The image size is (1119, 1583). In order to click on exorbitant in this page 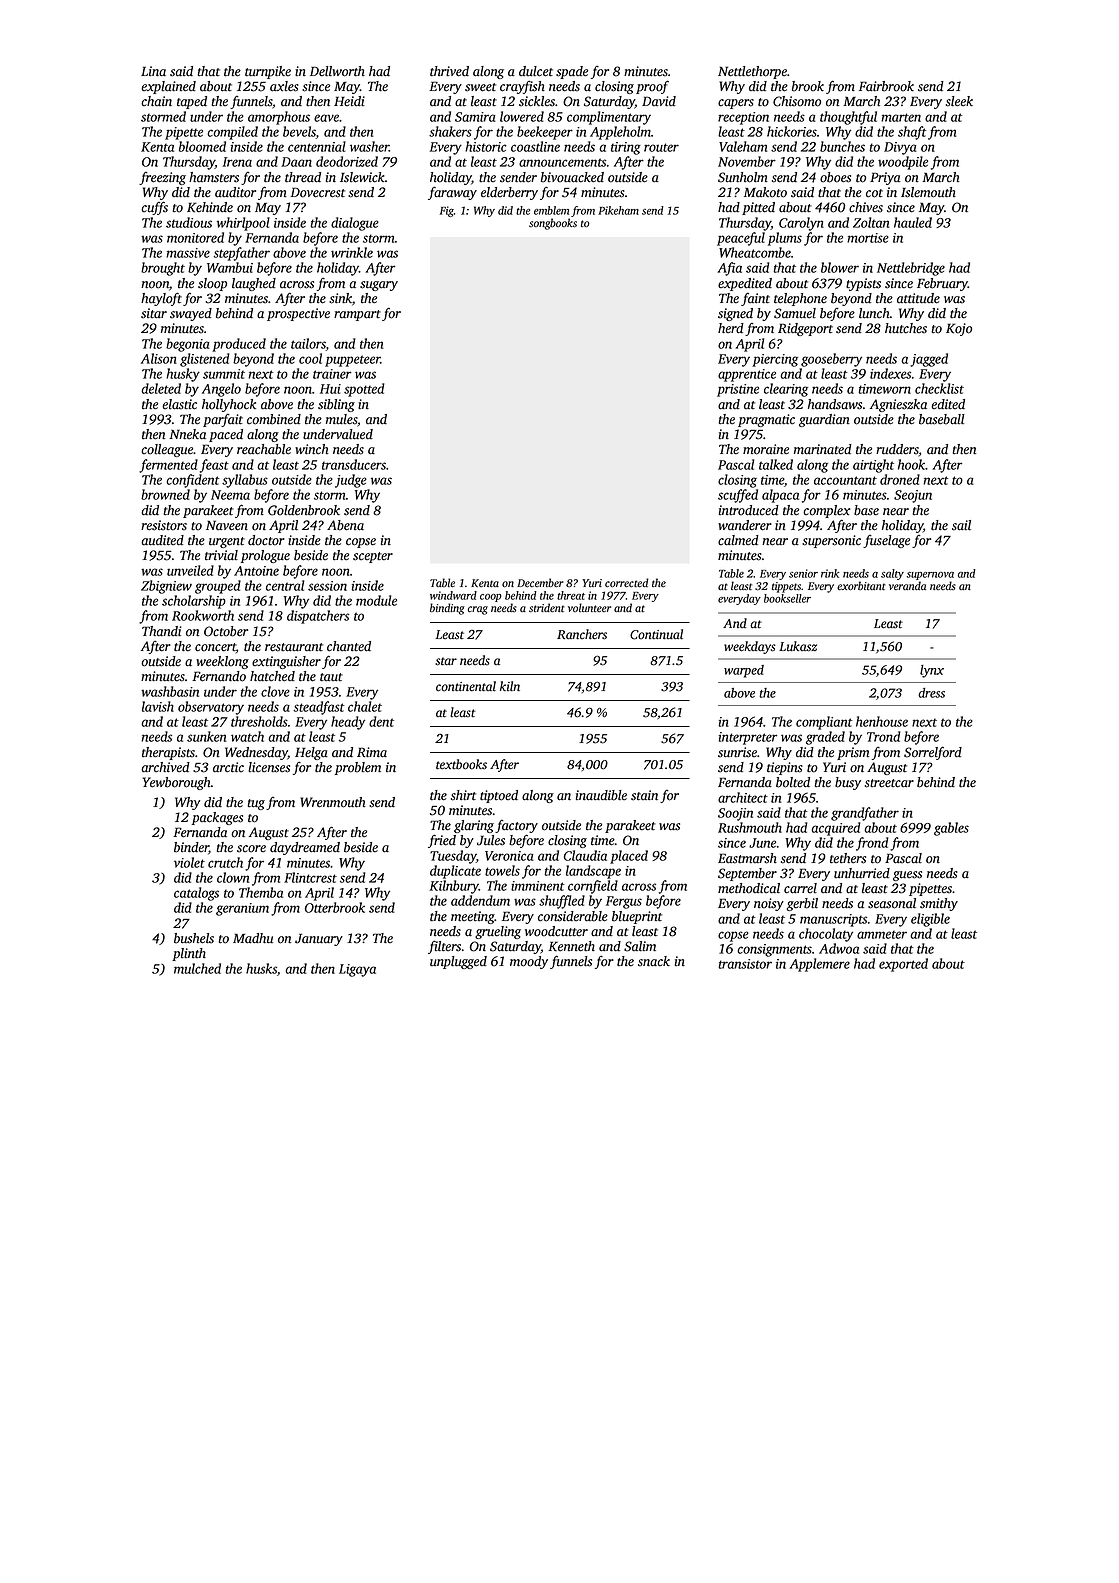, I will do `click(861, 586)`.
